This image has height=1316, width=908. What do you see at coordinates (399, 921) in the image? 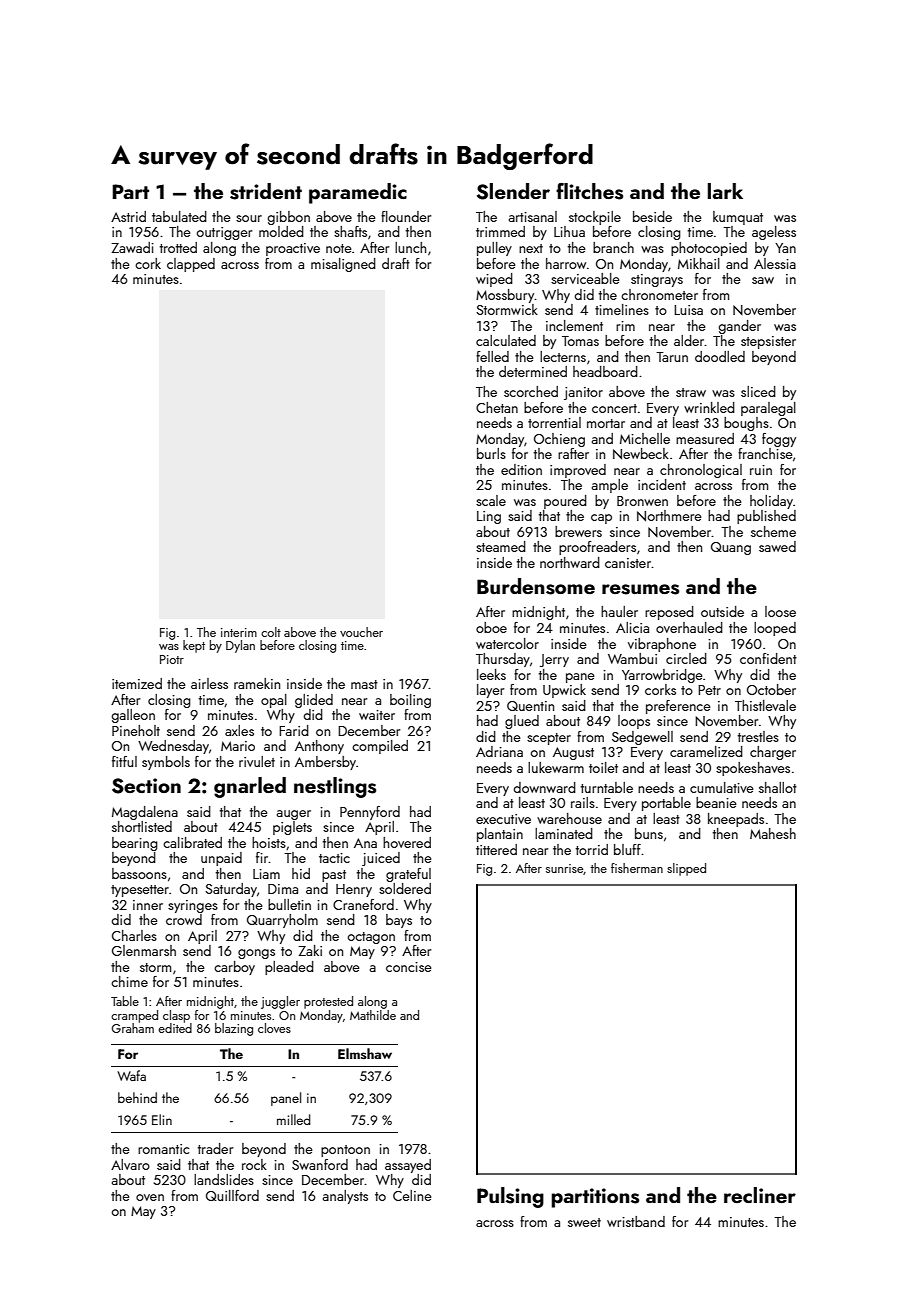
I see `bays` at bounding box center [399, 921].
